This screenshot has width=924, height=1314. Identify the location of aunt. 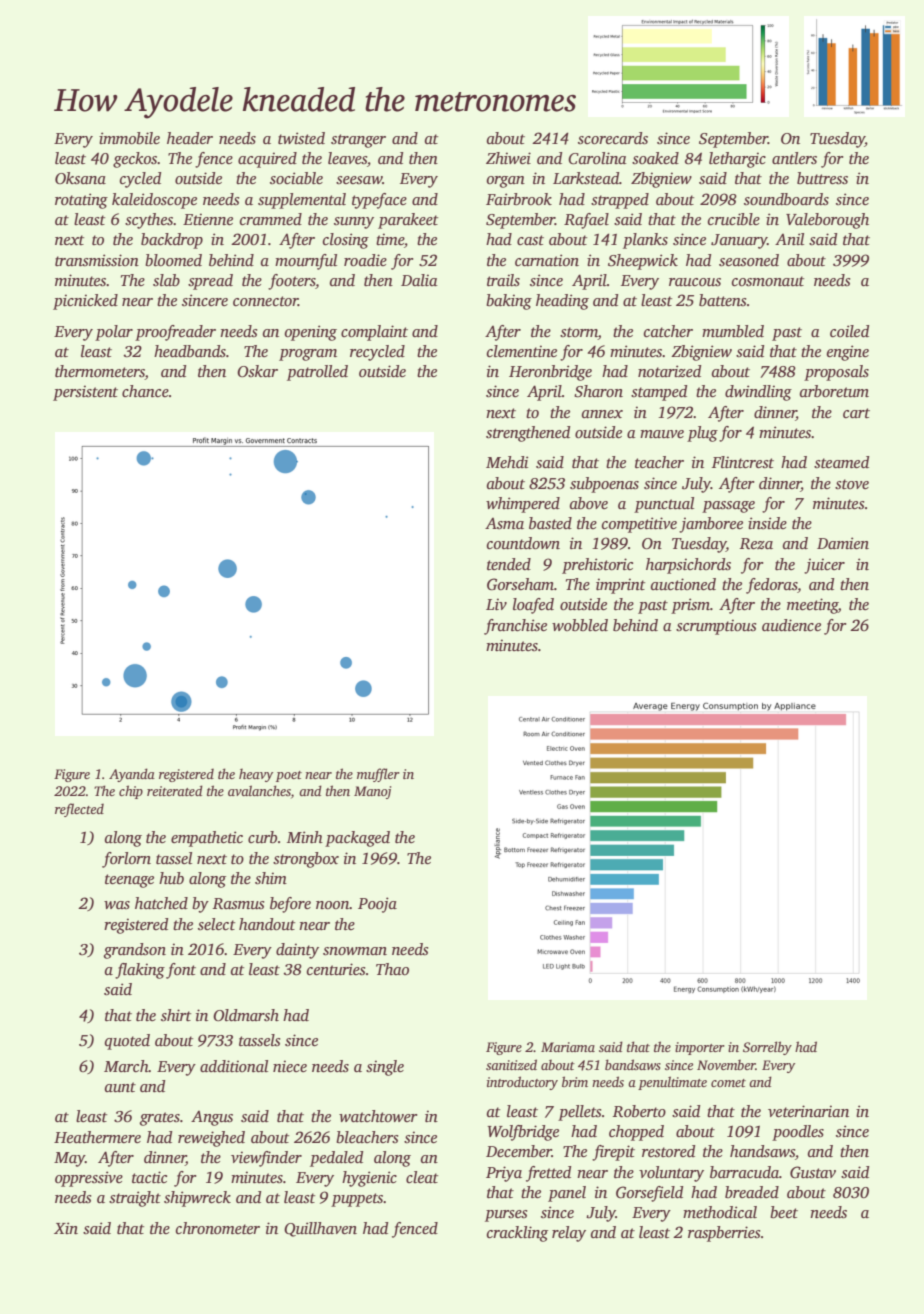
(120, 1087).
